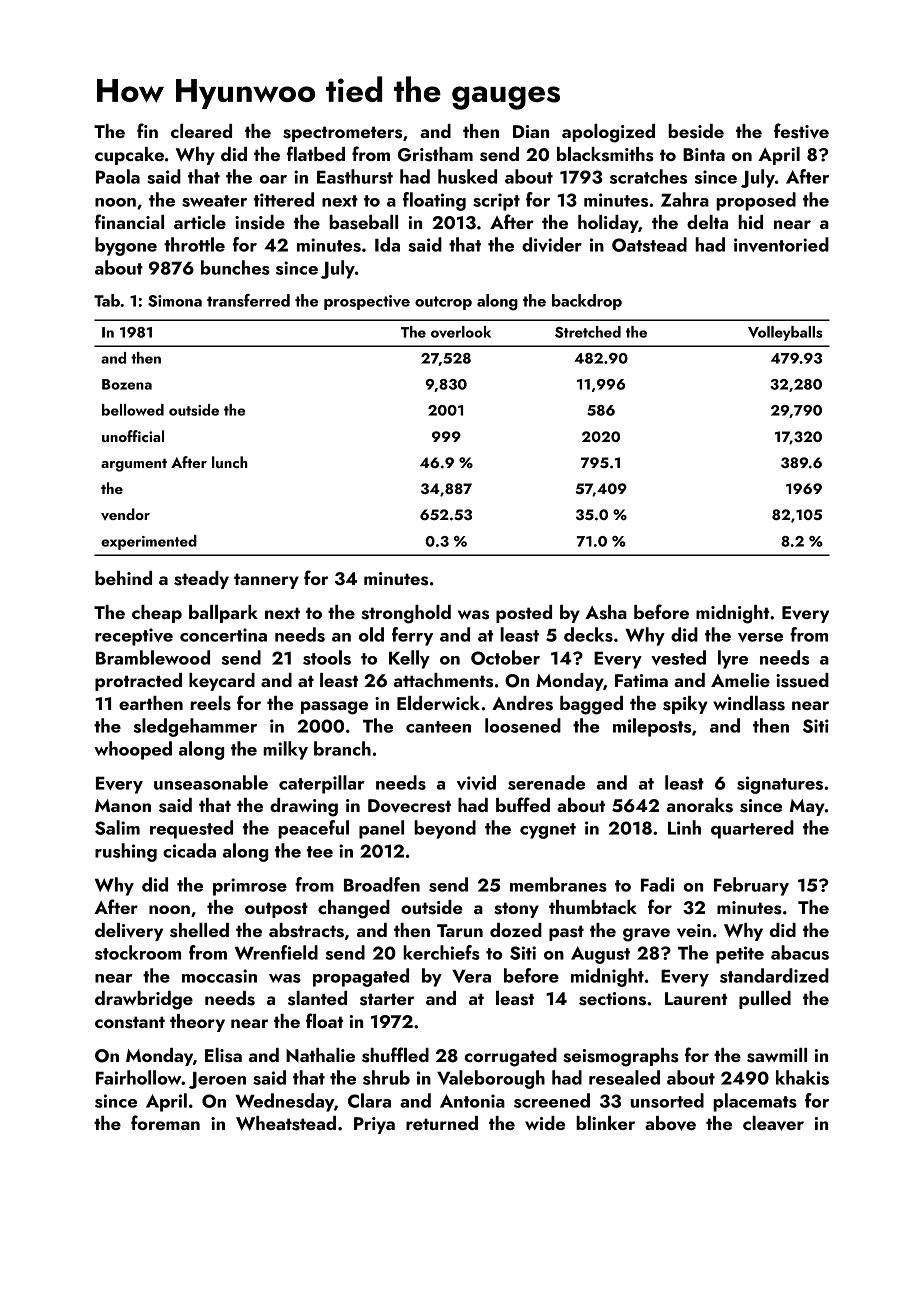  I want to click on changed, so click(354, 909).
